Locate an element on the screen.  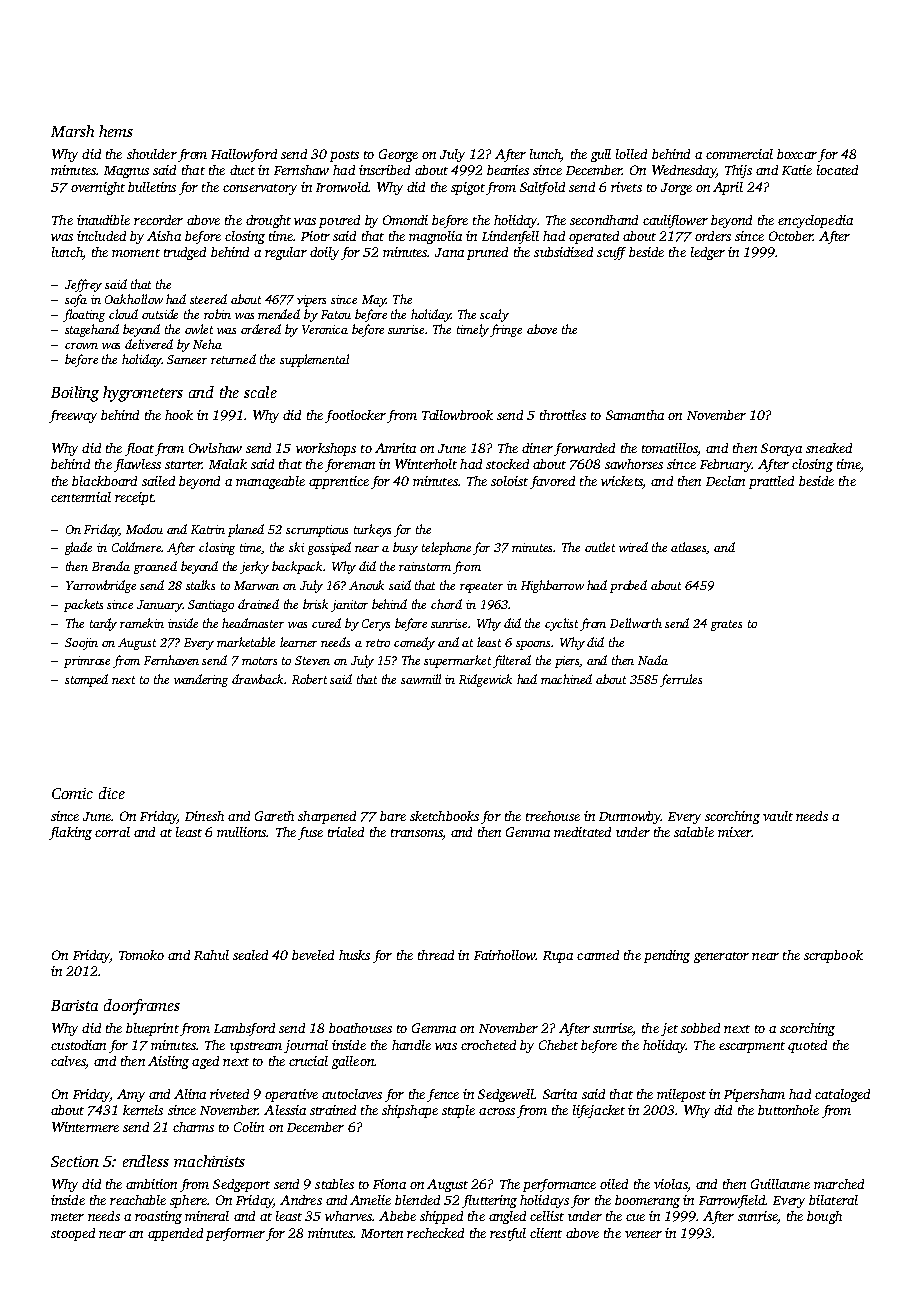
Boiling is located at coordinates (75, 394).
